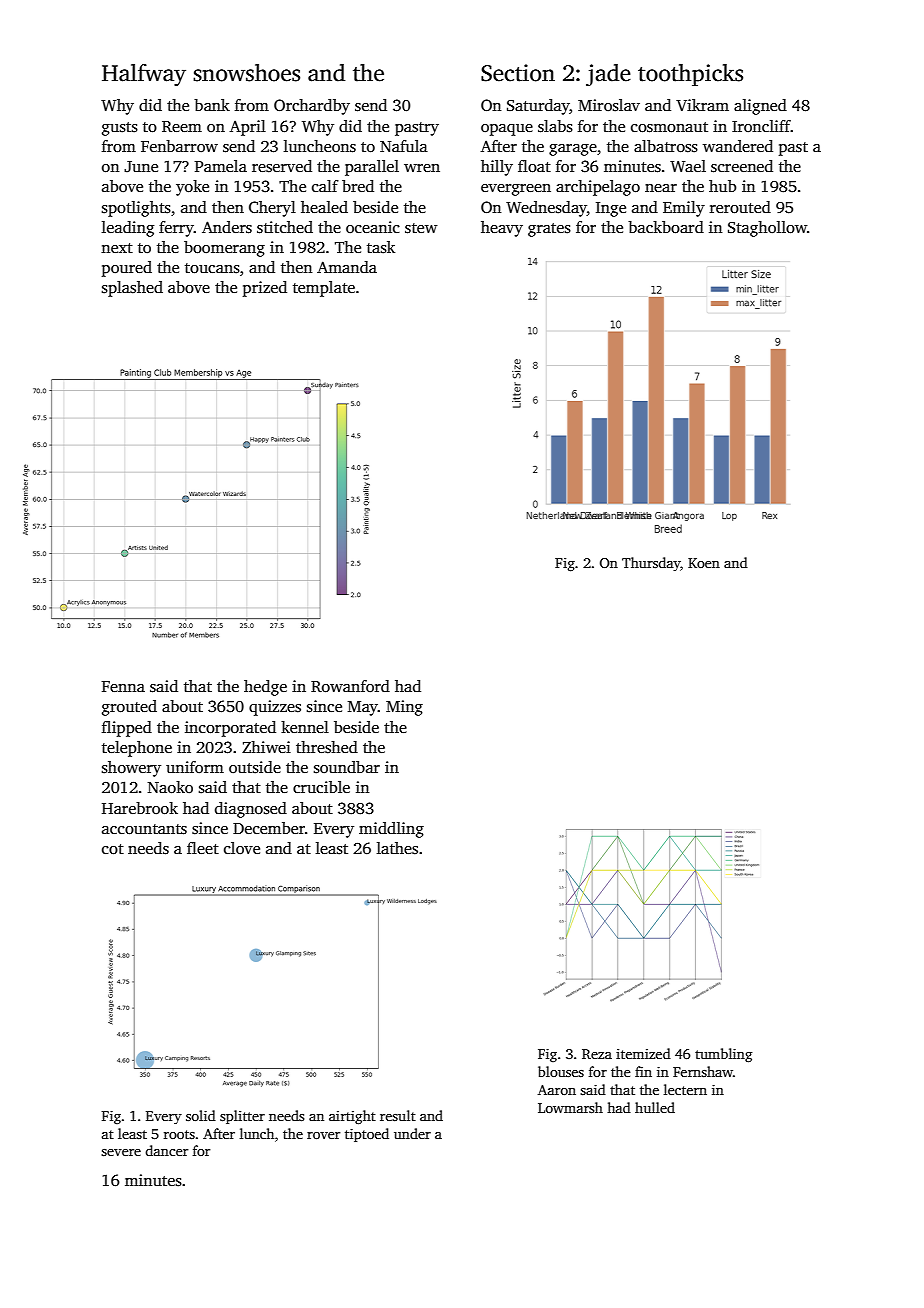 Image resolution: width=924 pixels, height=1308 pixels. Describe the element at coordinates (350, 686) in the page. I see `Rowanford` at that location.
